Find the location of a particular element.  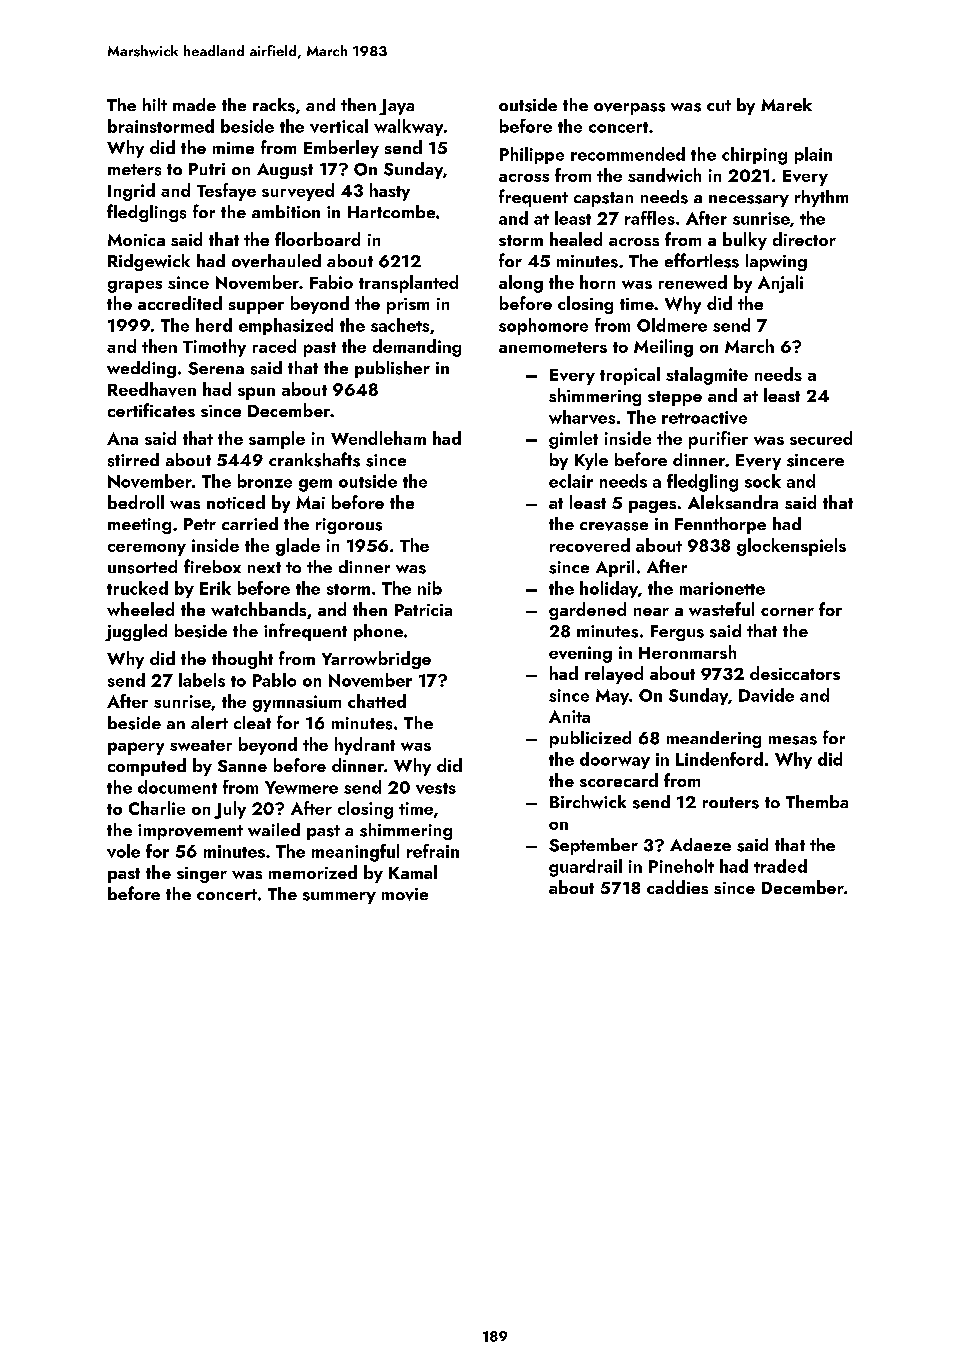

papery is located at coordinates (136, 748).
